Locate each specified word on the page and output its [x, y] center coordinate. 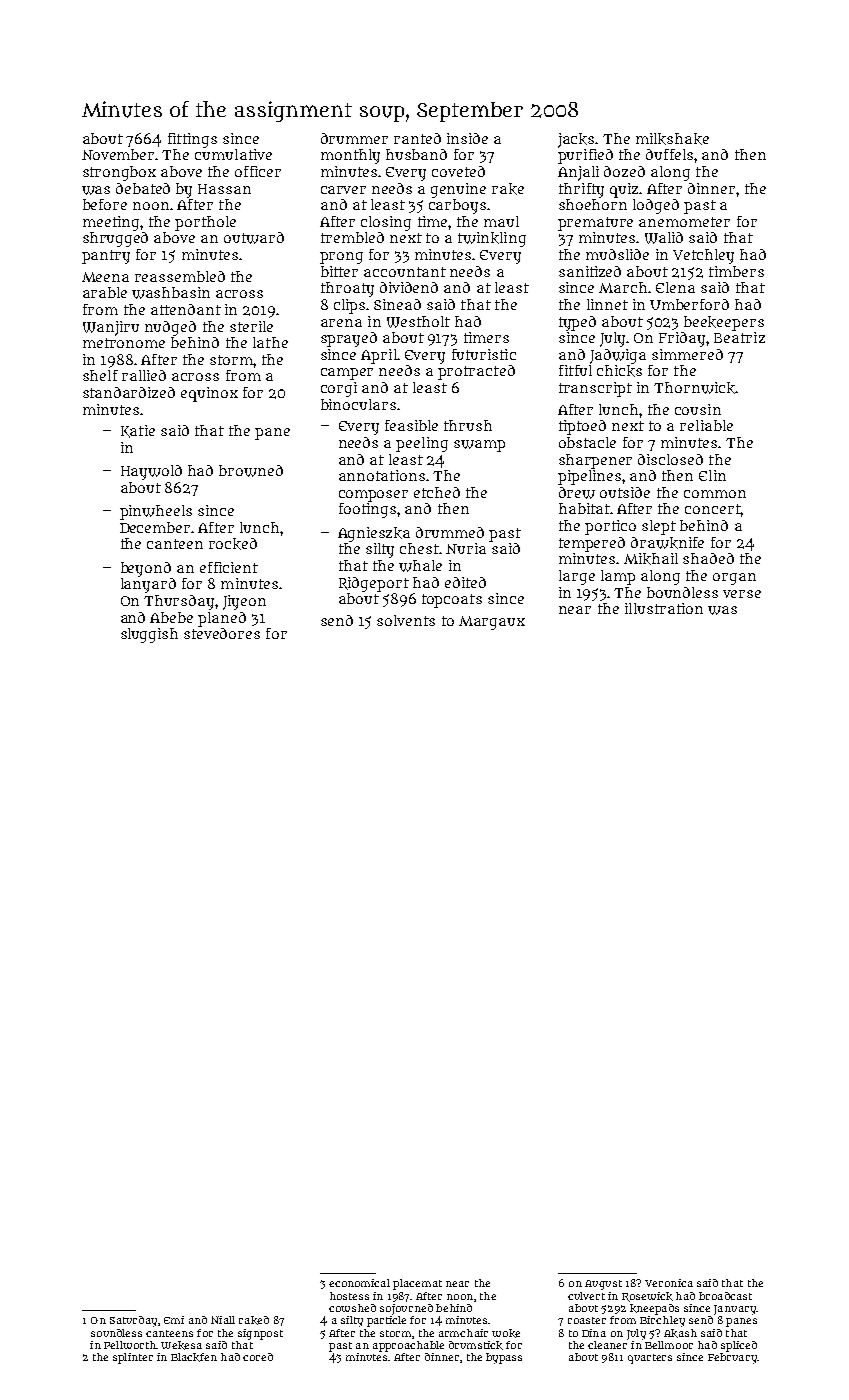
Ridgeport [374, 584]
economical [359, 1283]
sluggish [149, 635]
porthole [205, 223]
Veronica [669, 1283]
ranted [417, 138]
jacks [576, 140]
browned [251, 471]
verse [742, 594]
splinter [133, 1358]
